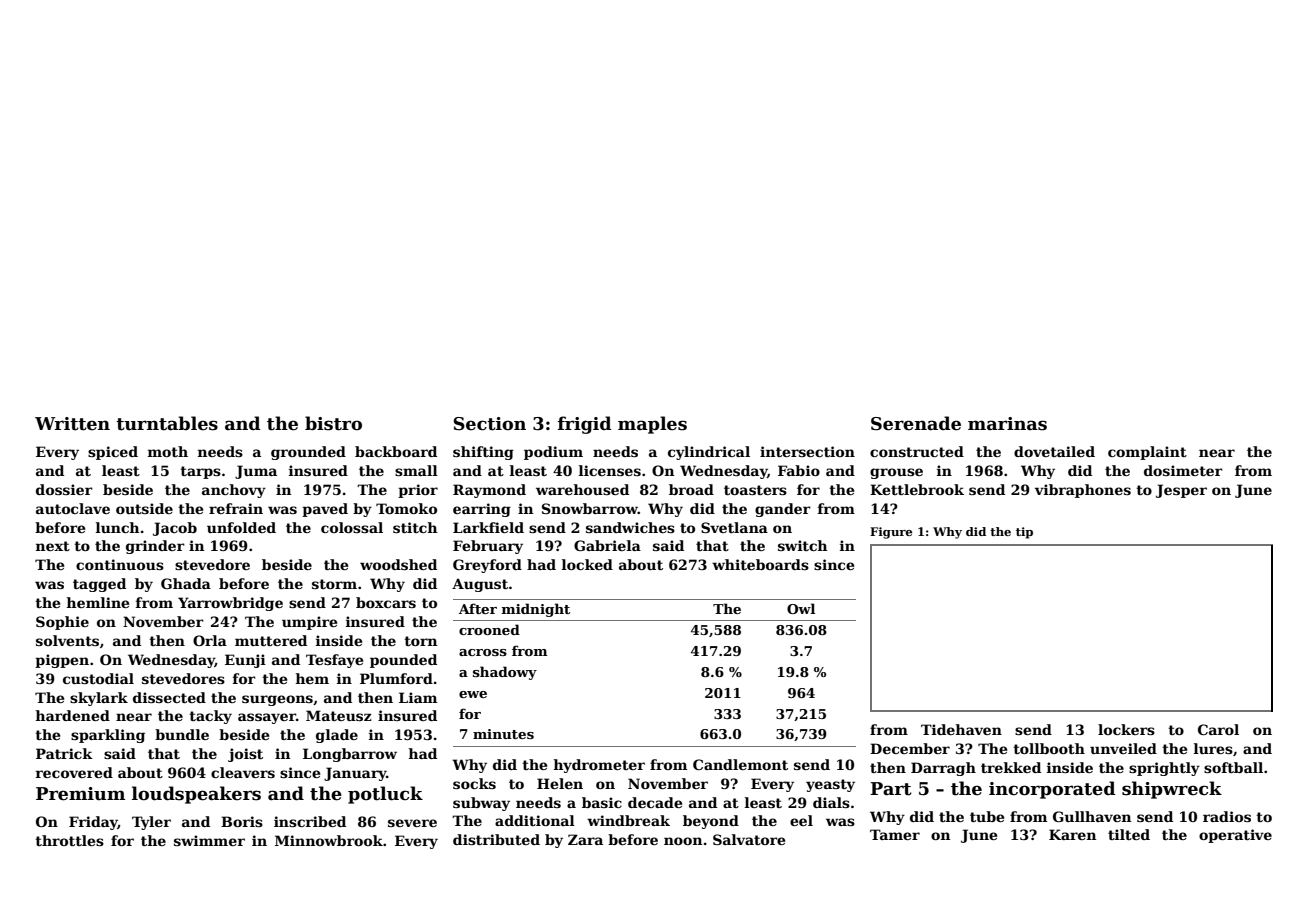 The width and height of the document is (1308, 924). What do you see at coordinates (1172, 790) in the document?
I see `shipwreck` at bounding box center [1172, 790].
